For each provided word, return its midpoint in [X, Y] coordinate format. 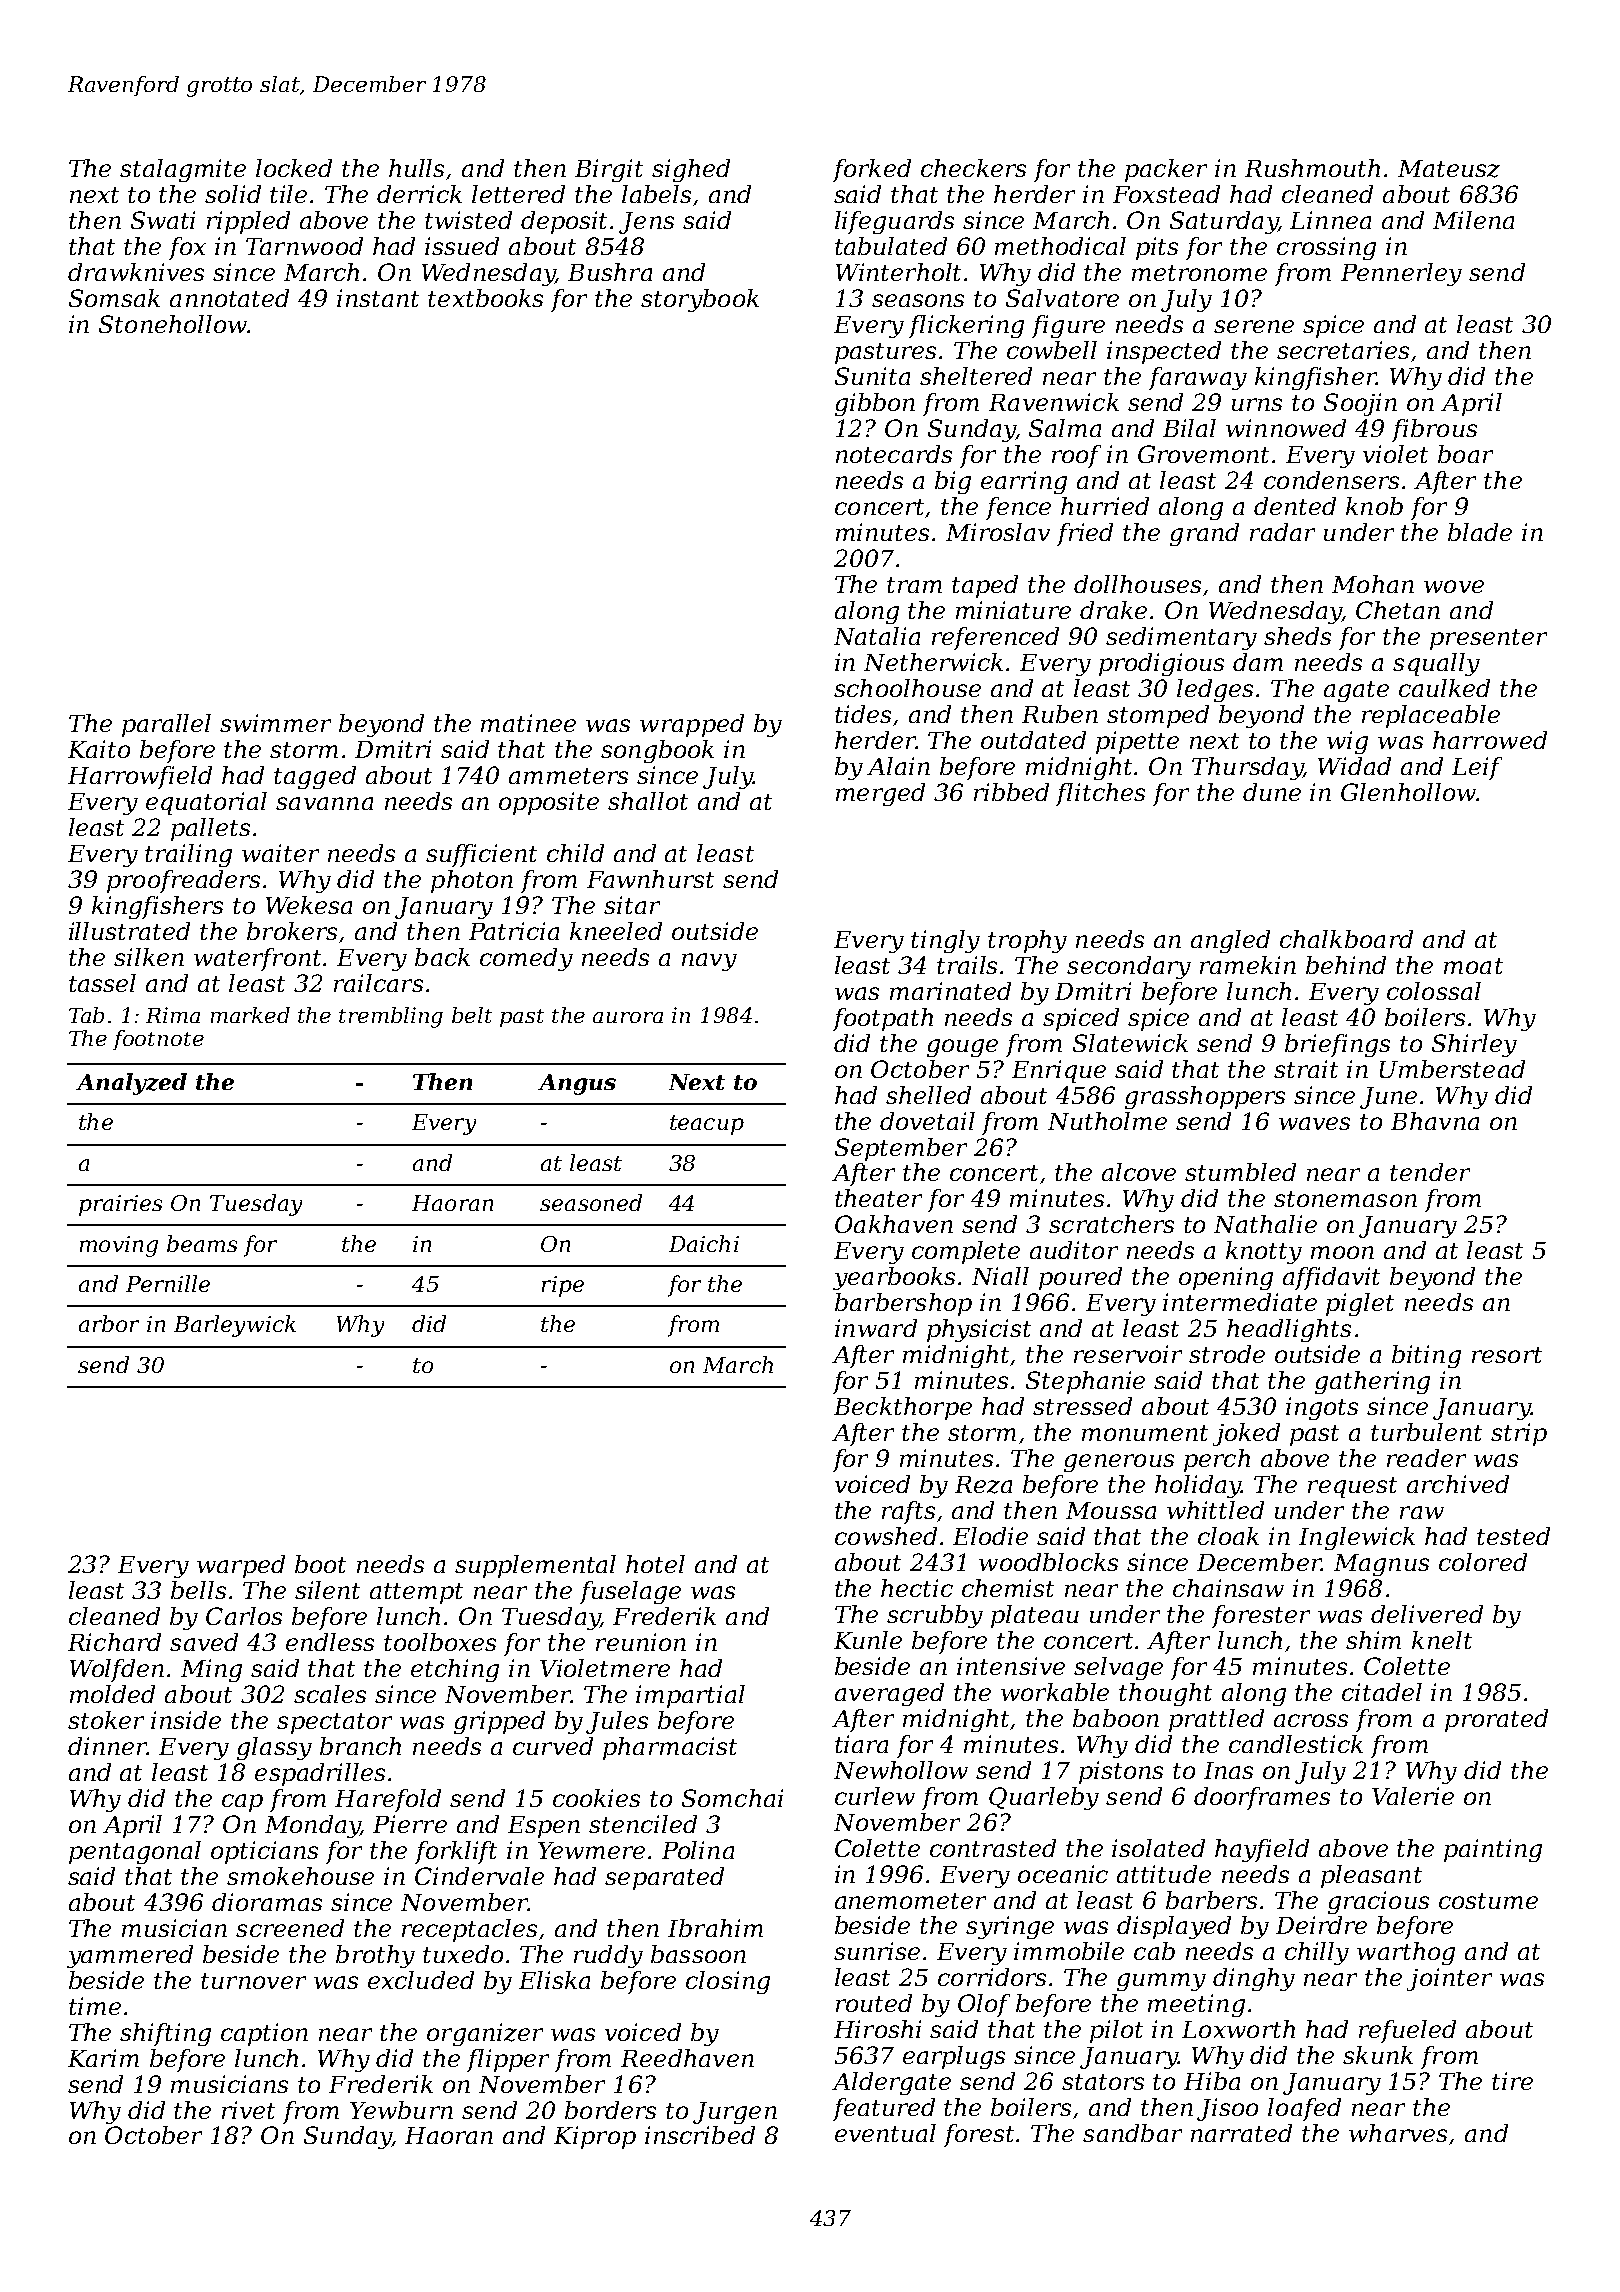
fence [1018, 508]
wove [1454, 586]
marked [250, 1015]
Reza [983, 1485]
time [95, 2006]
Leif [1477, 768]
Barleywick [235, 1326]
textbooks [485, 298]
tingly [945, 941]
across [1311, 1720]
